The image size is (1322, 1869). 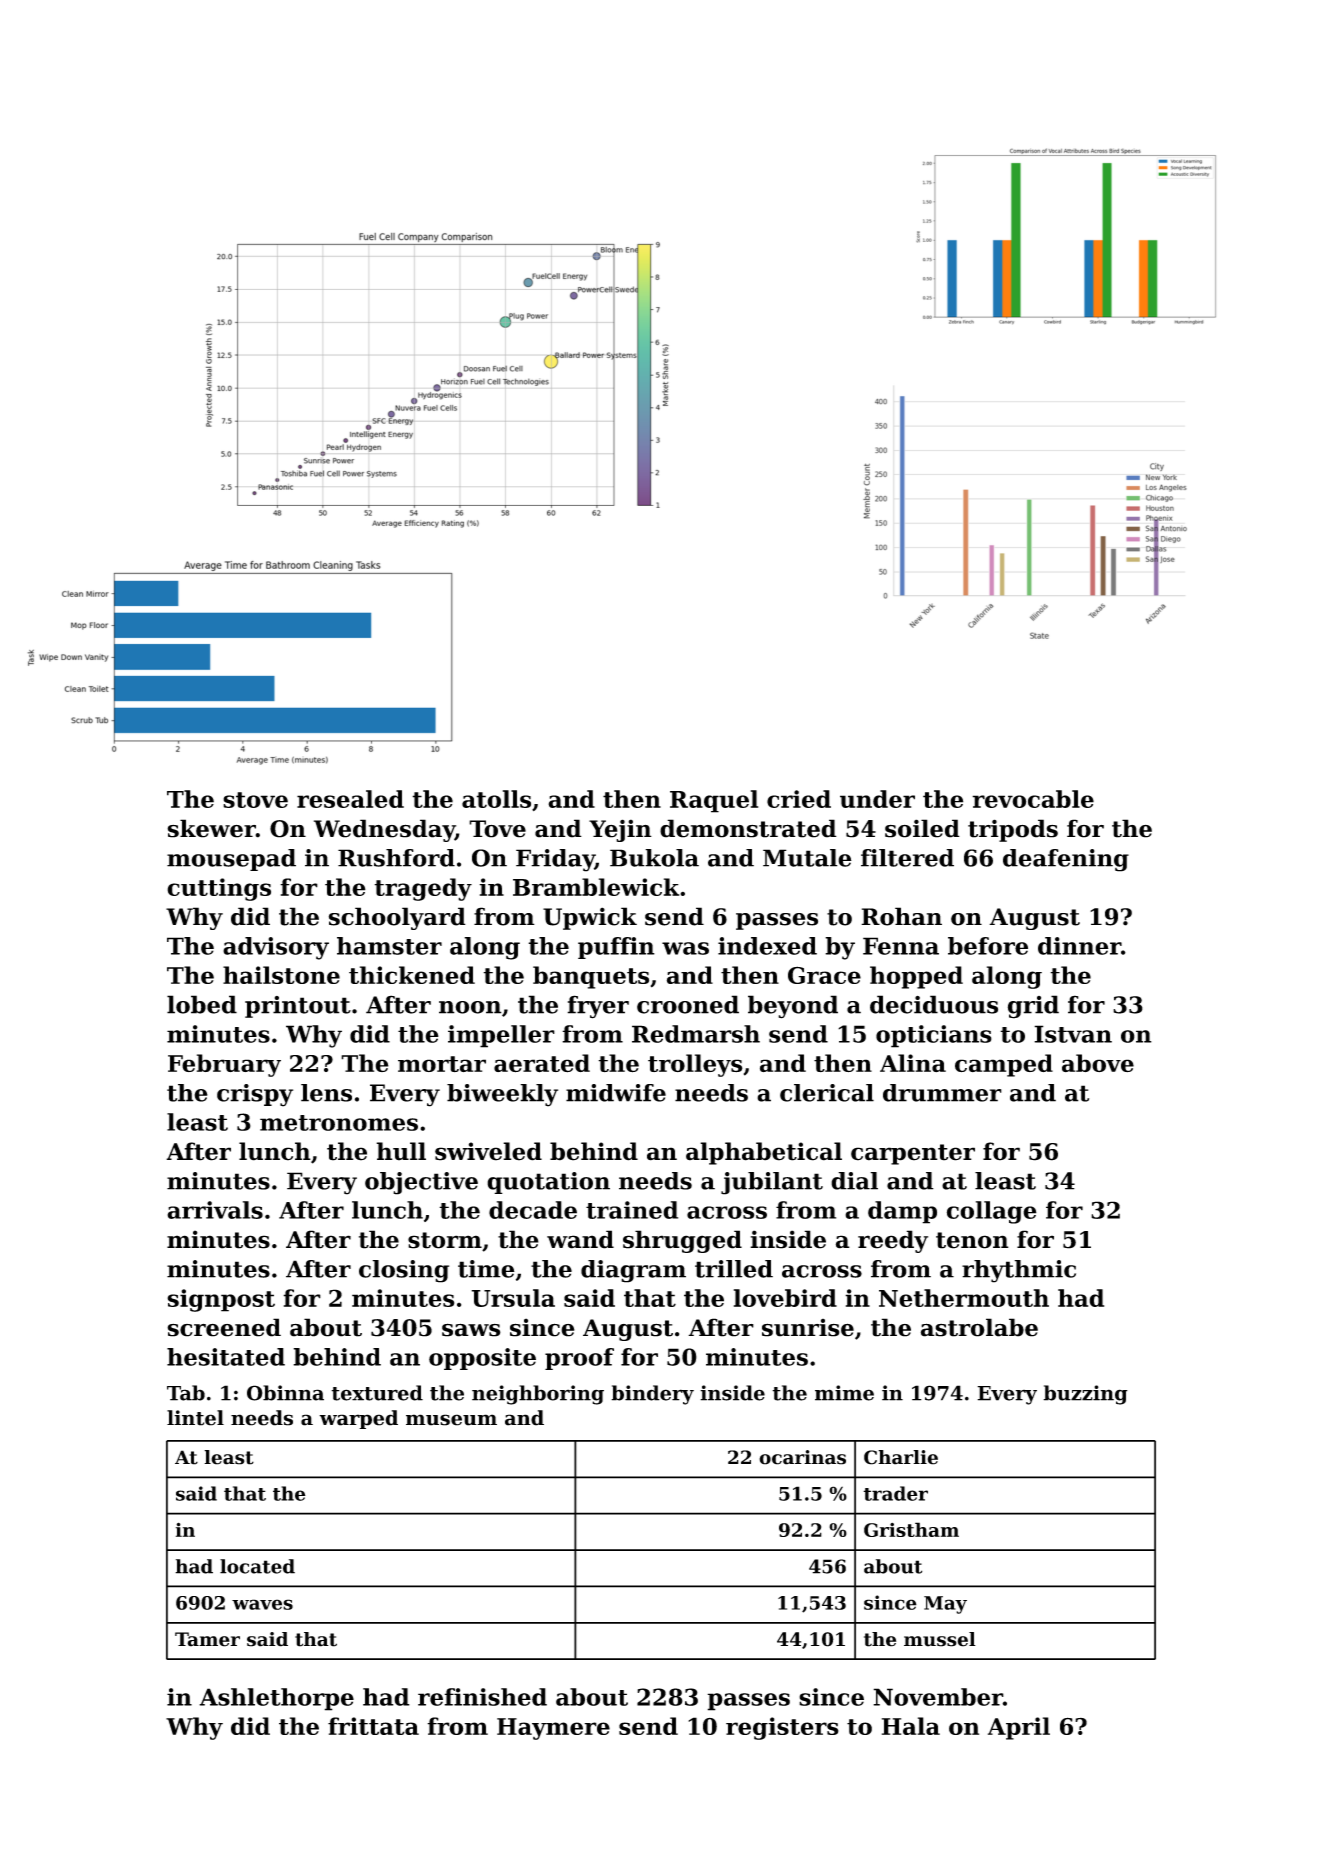 I want to click on trolleys, so click(x=695, y=1065).
